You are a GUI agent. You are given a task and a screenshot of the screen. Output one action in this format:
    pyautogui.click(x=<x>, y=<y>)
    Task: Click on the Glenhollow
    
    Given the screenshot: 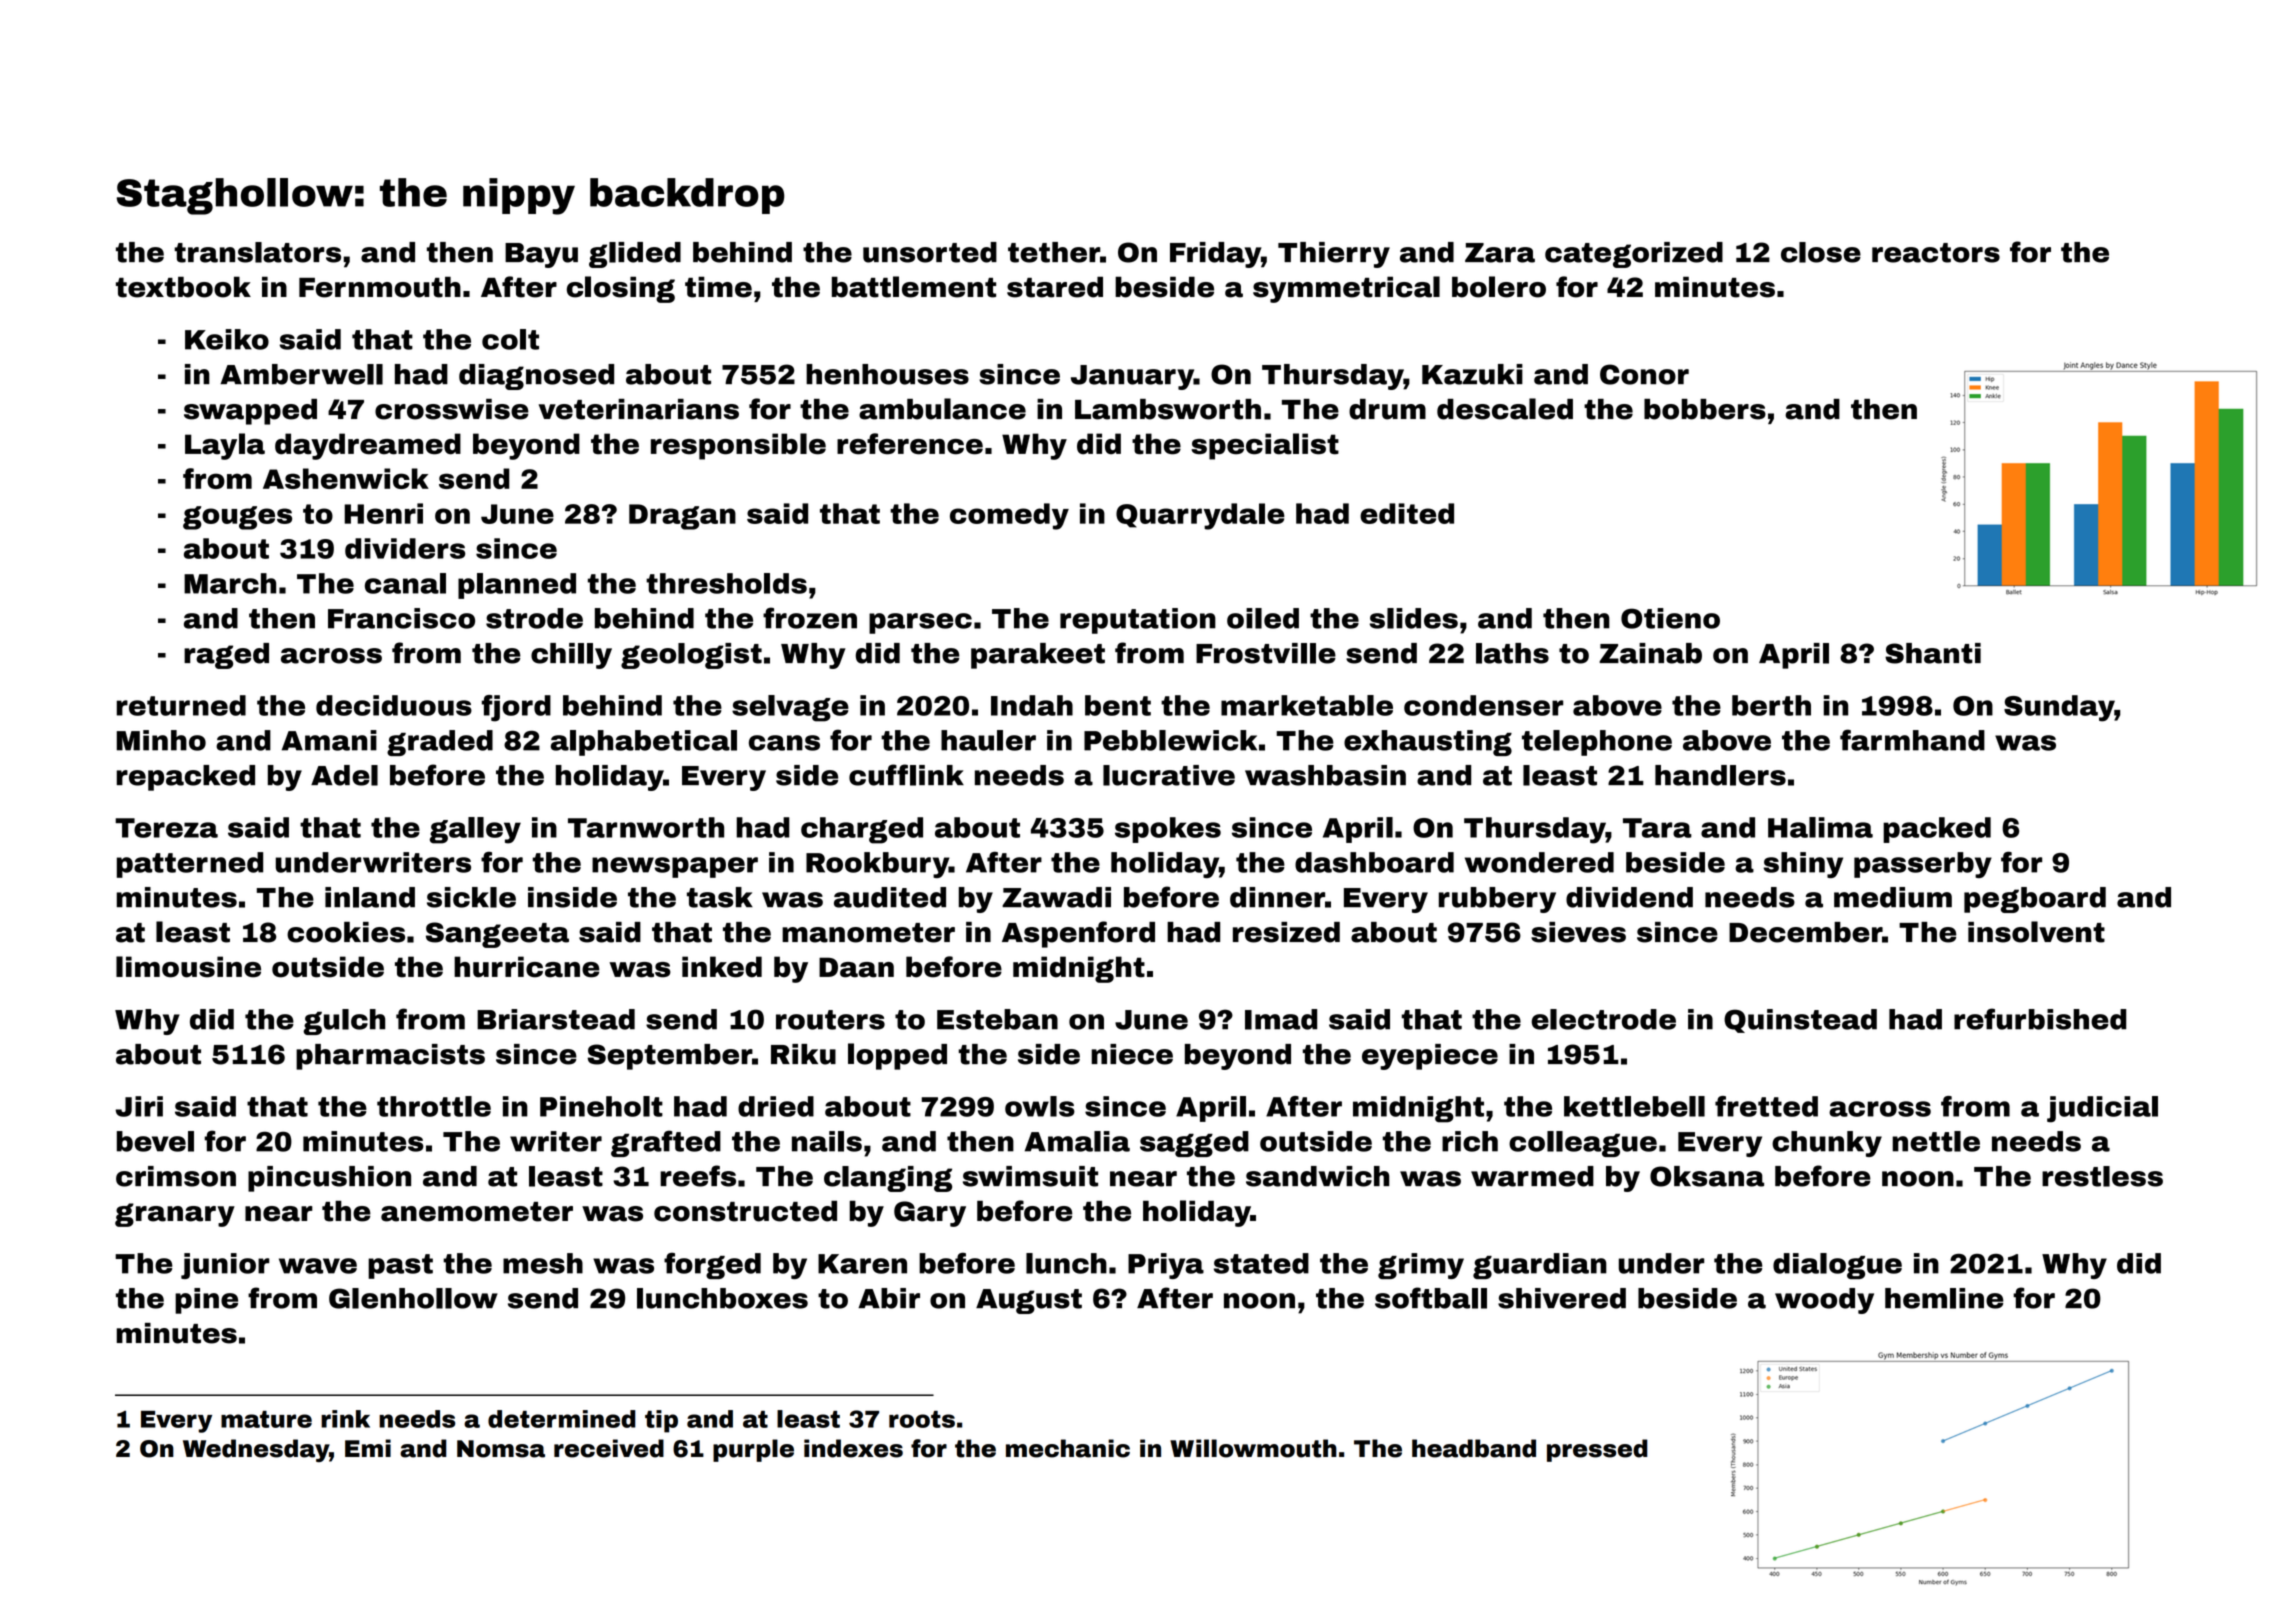 What is the action you would take?
    pyautogui.click(x=413, y=1298)
